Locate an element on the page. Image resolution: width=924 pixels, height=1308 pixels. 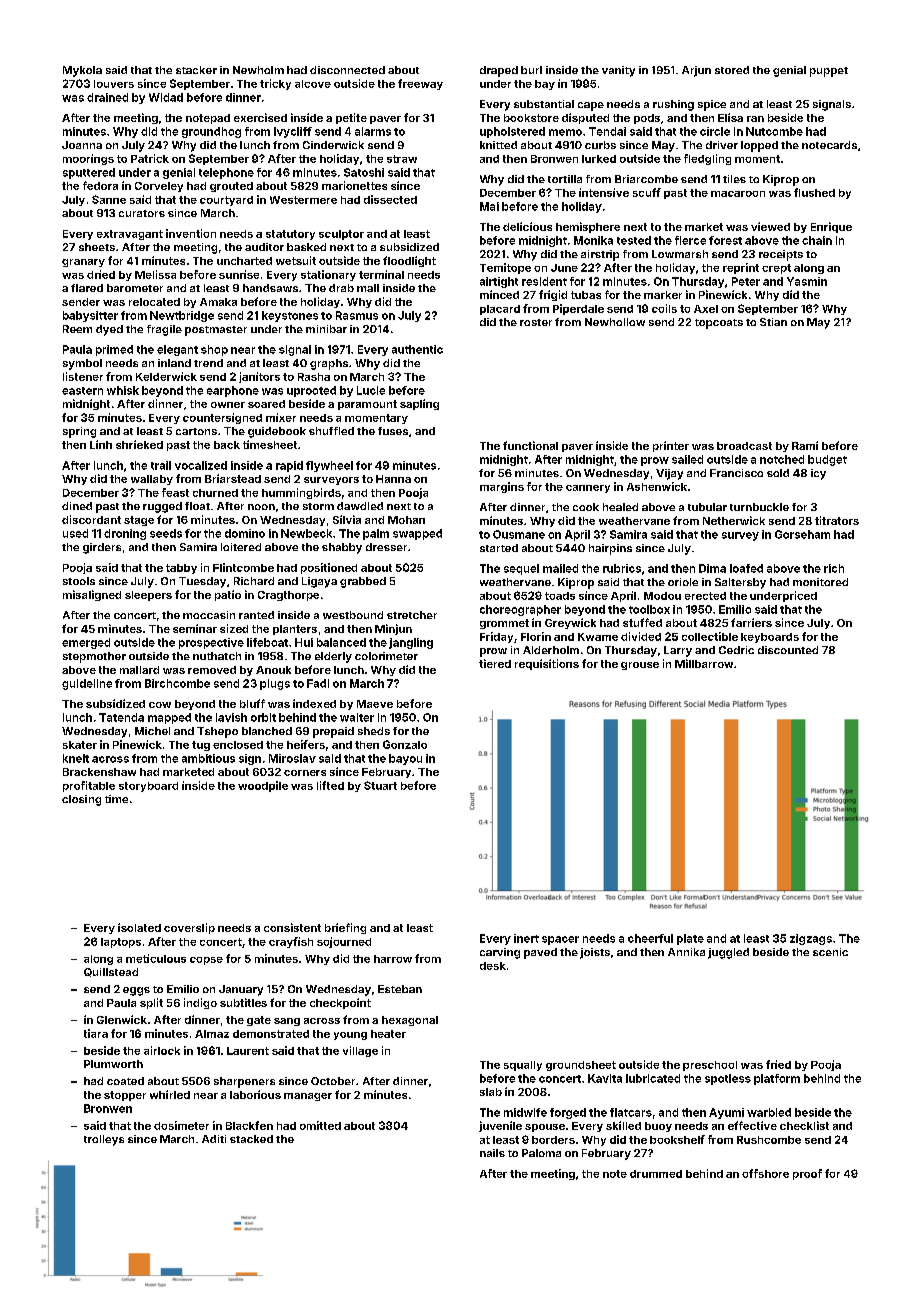
omitted is located at coordinates (320, 1125).
